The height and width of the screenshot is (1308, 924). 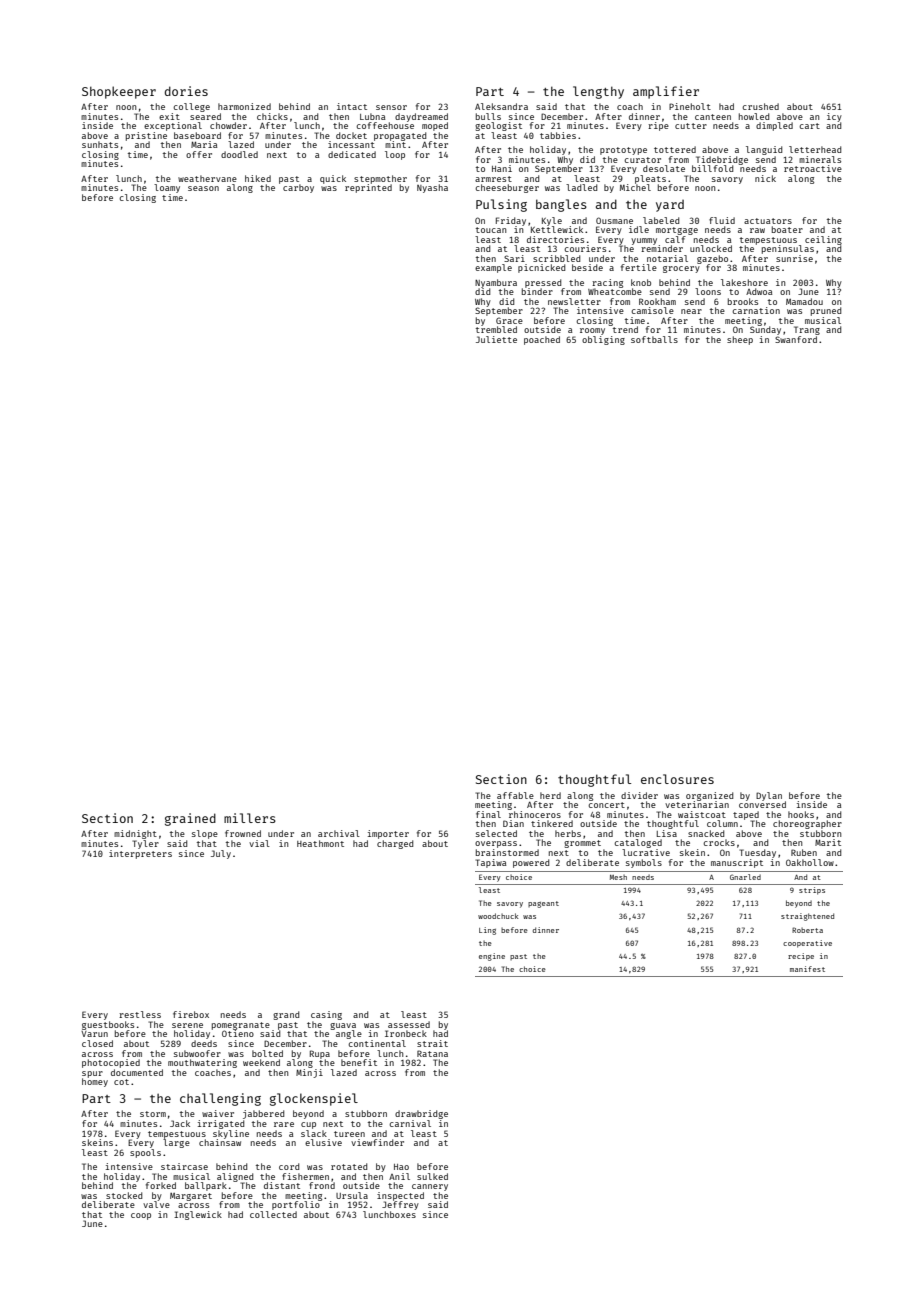 What do you see at coordinates (435, 126) in the screenshot?
I see `moped` at bounding box center [435, 126].
